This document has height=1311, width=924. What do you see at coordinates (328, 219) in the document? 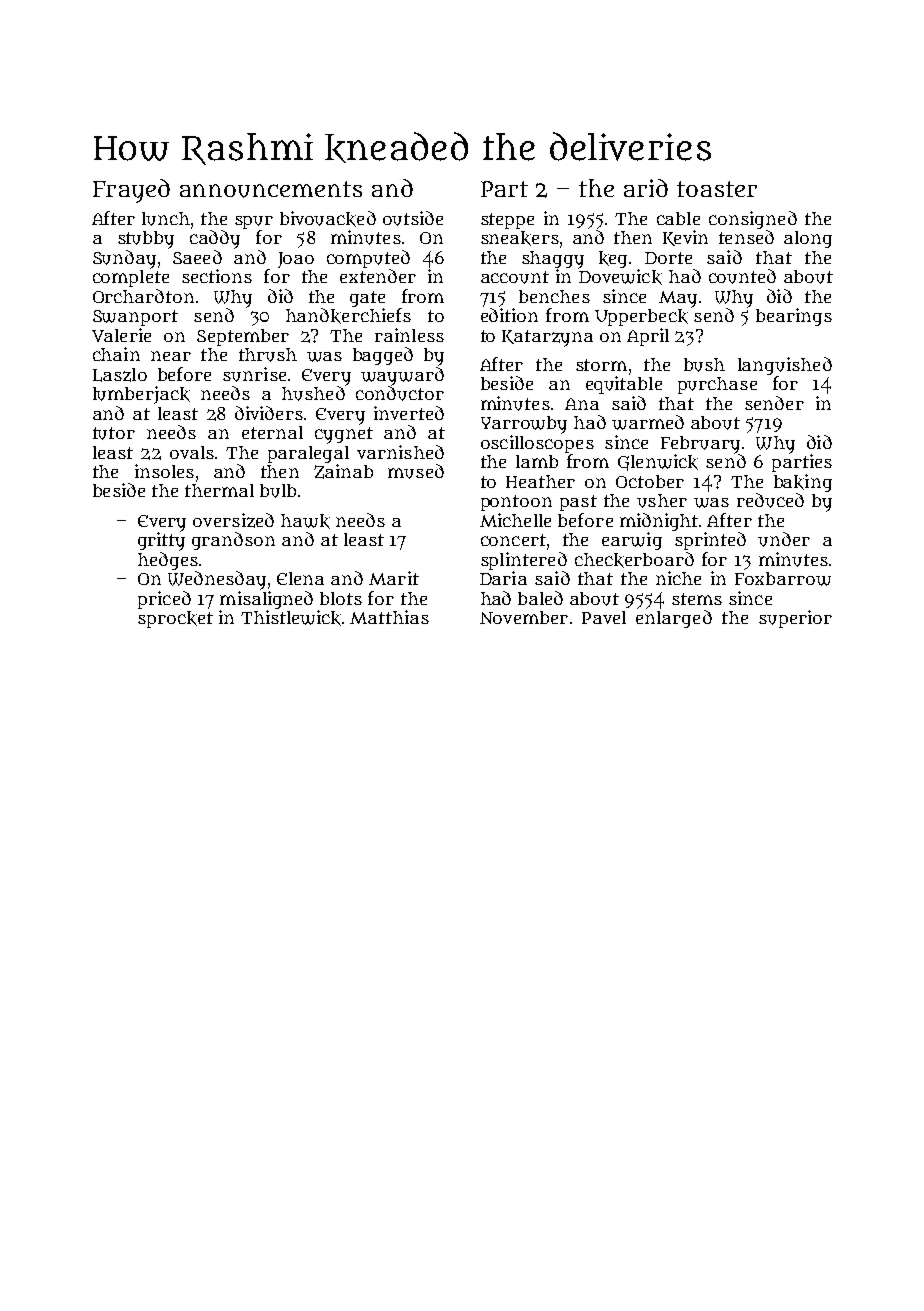
I see `bivouacked` at bounding box center [328, 219].
